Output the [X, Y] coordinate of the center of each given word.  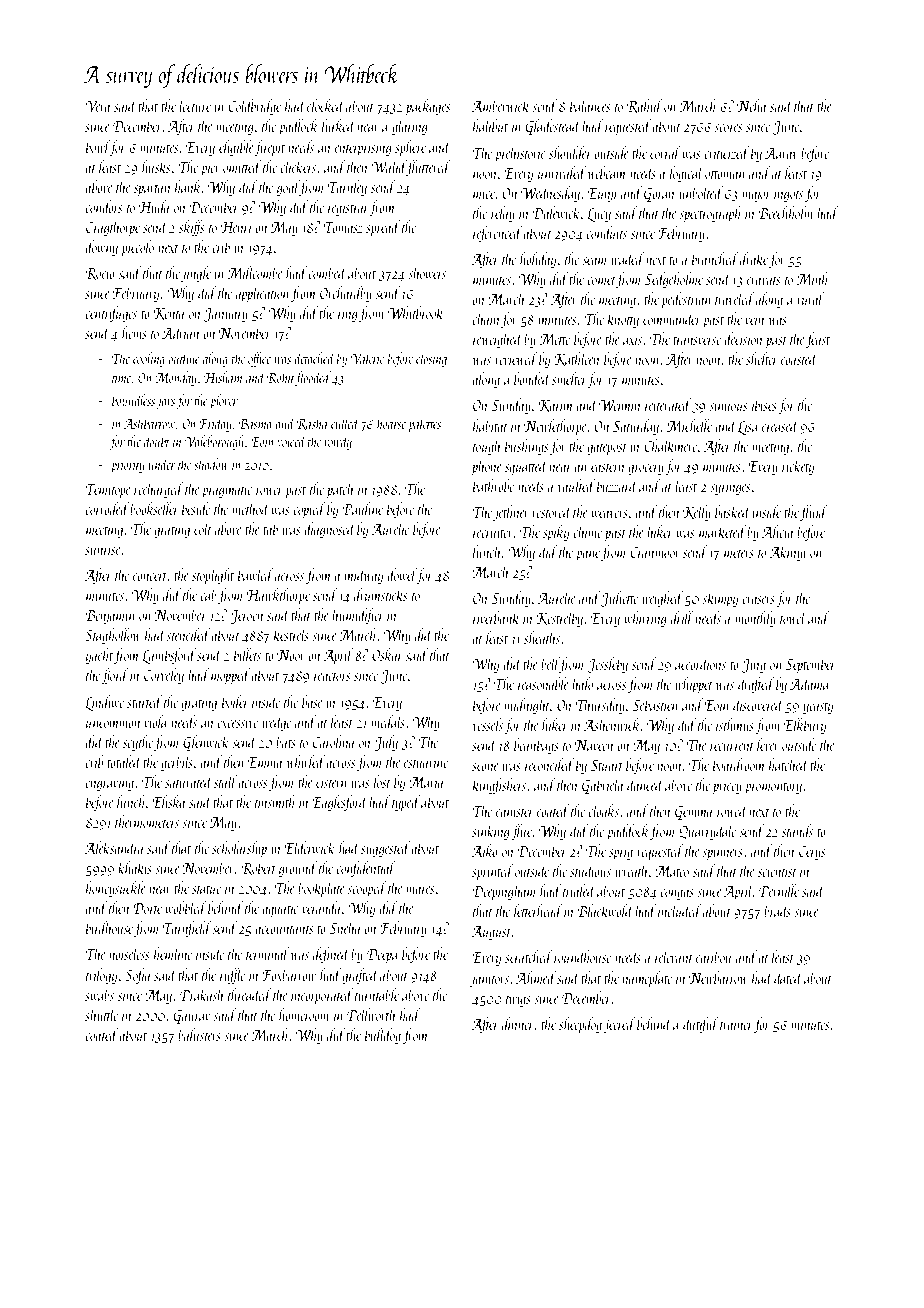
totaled [124, 761]
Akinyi [788, 553]
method [251, 508]
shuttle [101, 1014]
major [756, 195]
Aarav [781, 153]
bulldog [383, 1036]
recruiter [493, 532]
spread [383, 228]
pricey [727, 788]
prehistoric [520, 154]
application [262, 294]
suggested [385, 849]
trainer [736, 1025]
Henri [236, 227]
